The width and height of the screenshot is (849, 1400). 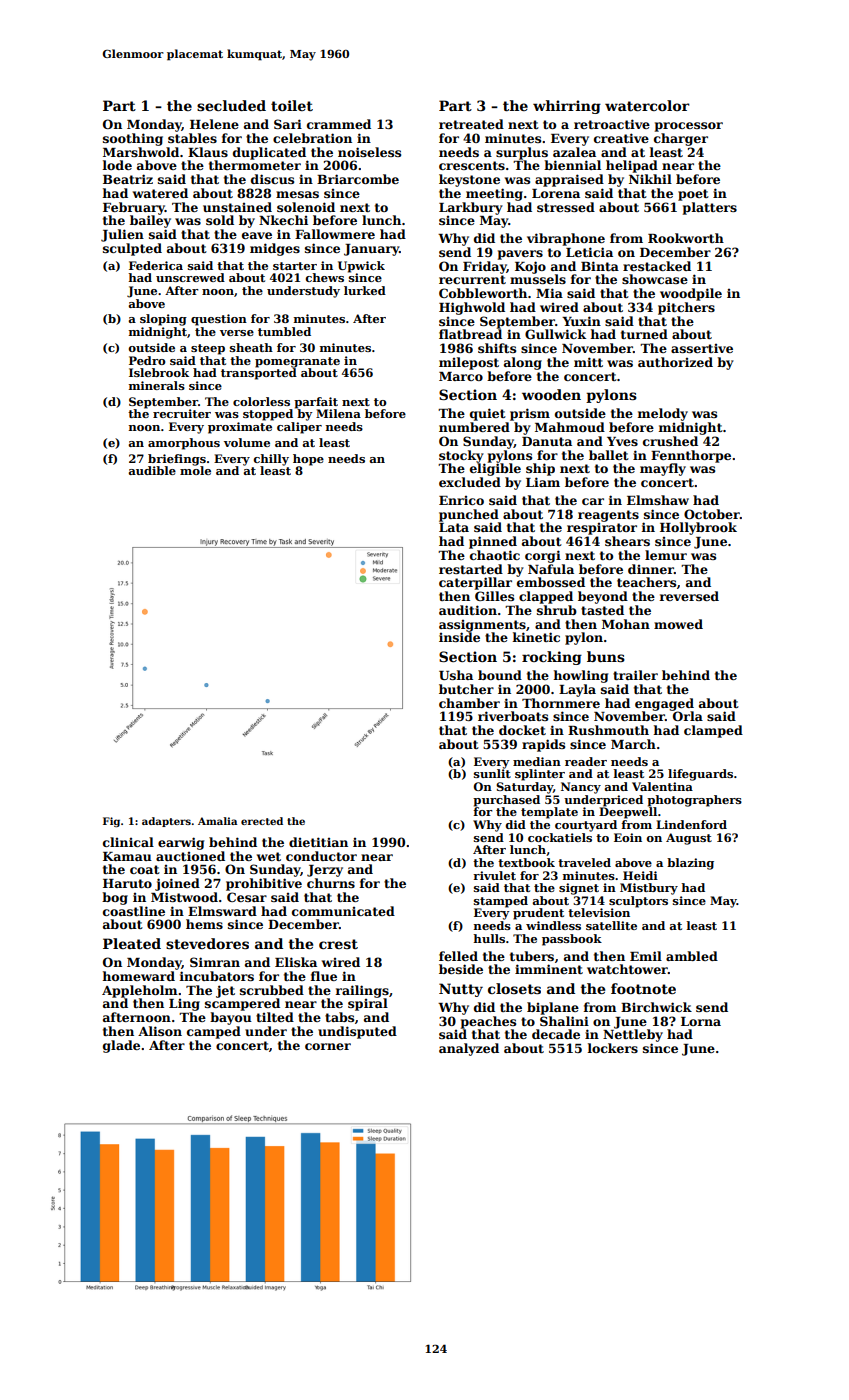 What do you see at coordinates (262, 821) in the screenshot?
I see `erected` at bounding box center [262, 821].
